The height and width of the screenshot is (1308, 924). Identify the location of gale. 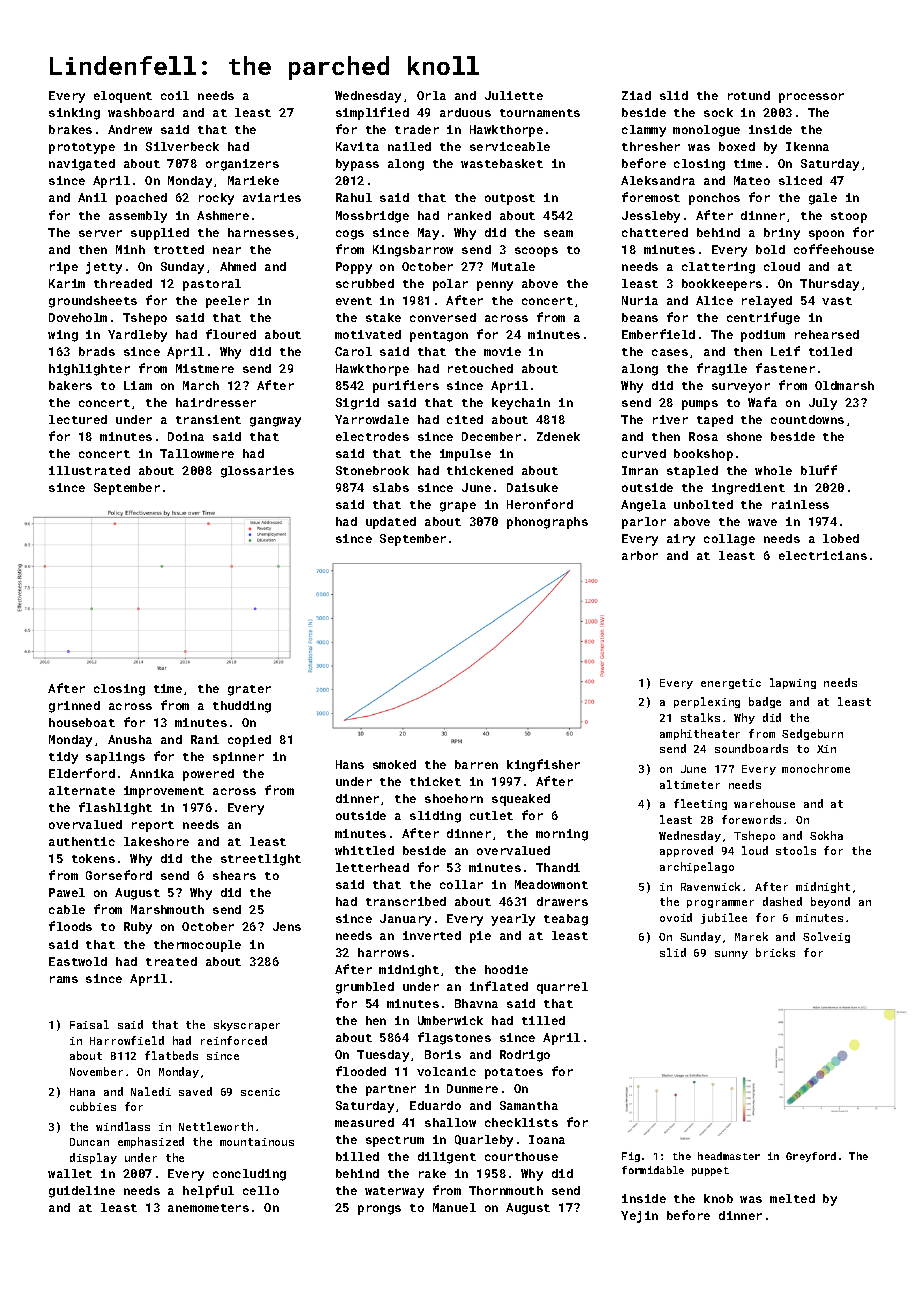
(823, 199).
